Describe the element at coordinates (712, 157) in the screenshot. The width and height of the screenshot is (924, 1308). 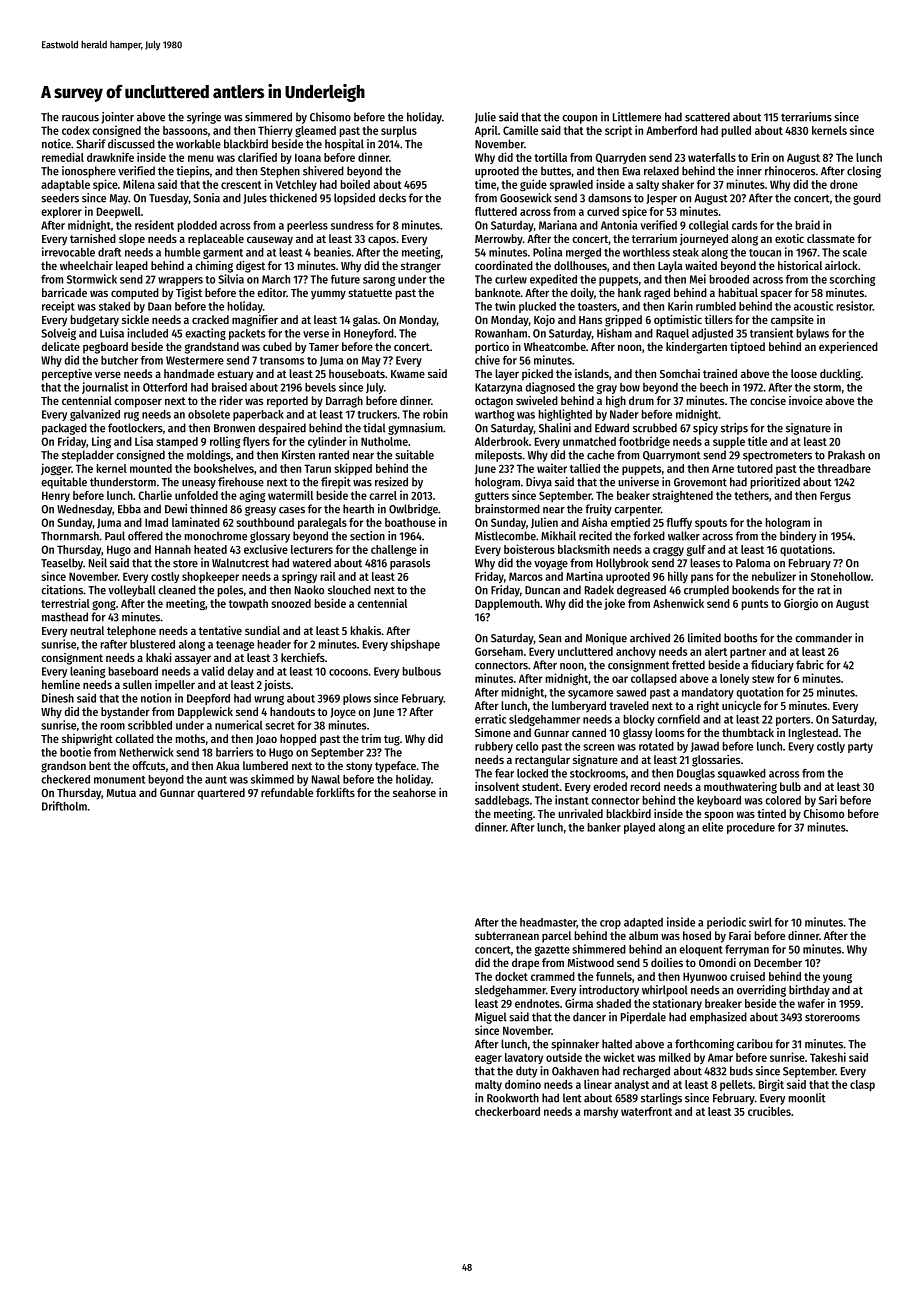
I see `waterfalls` at that location.
